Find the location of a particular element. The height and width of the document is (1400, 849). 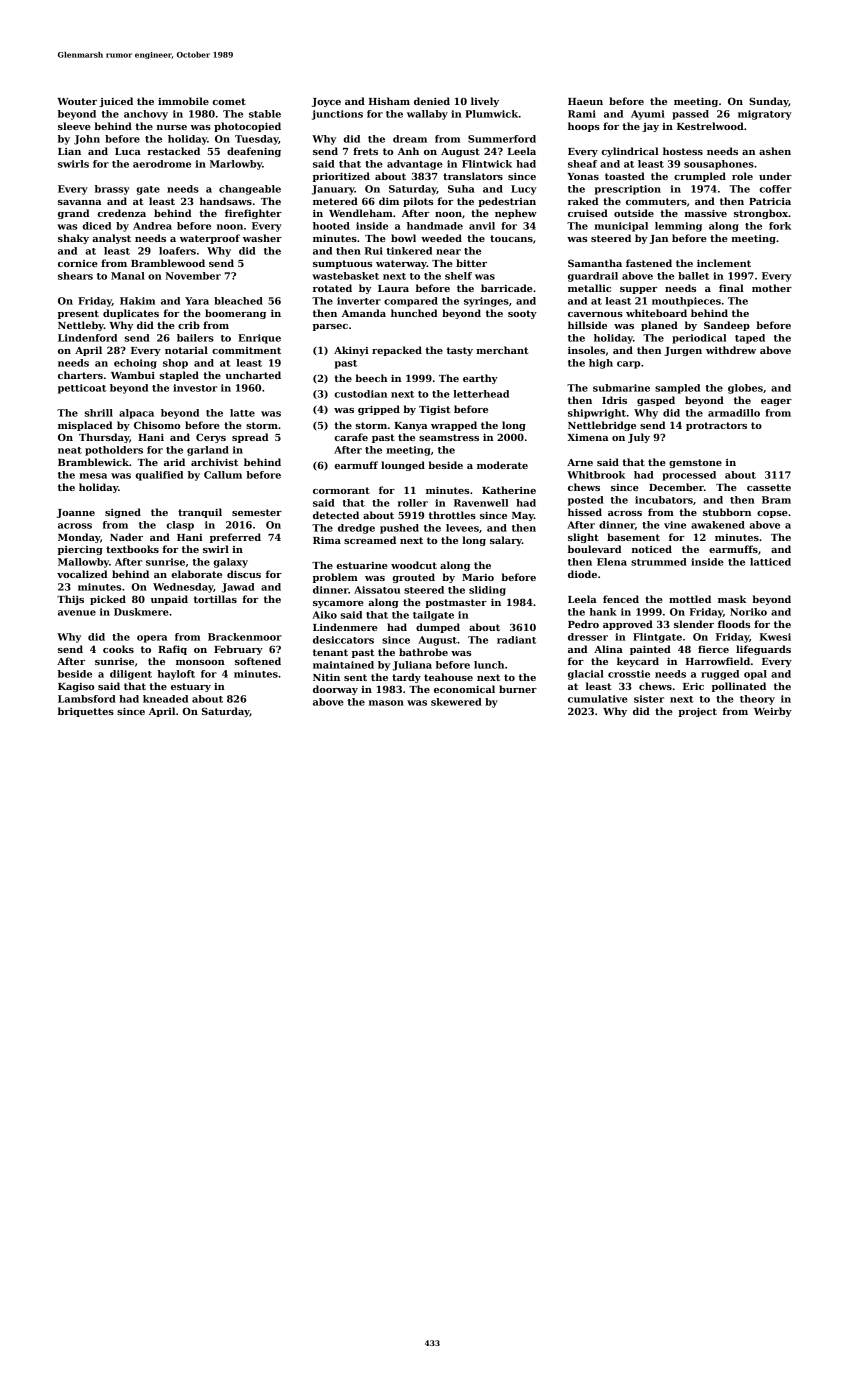

sleeve is located at coordinates (74, 126).
